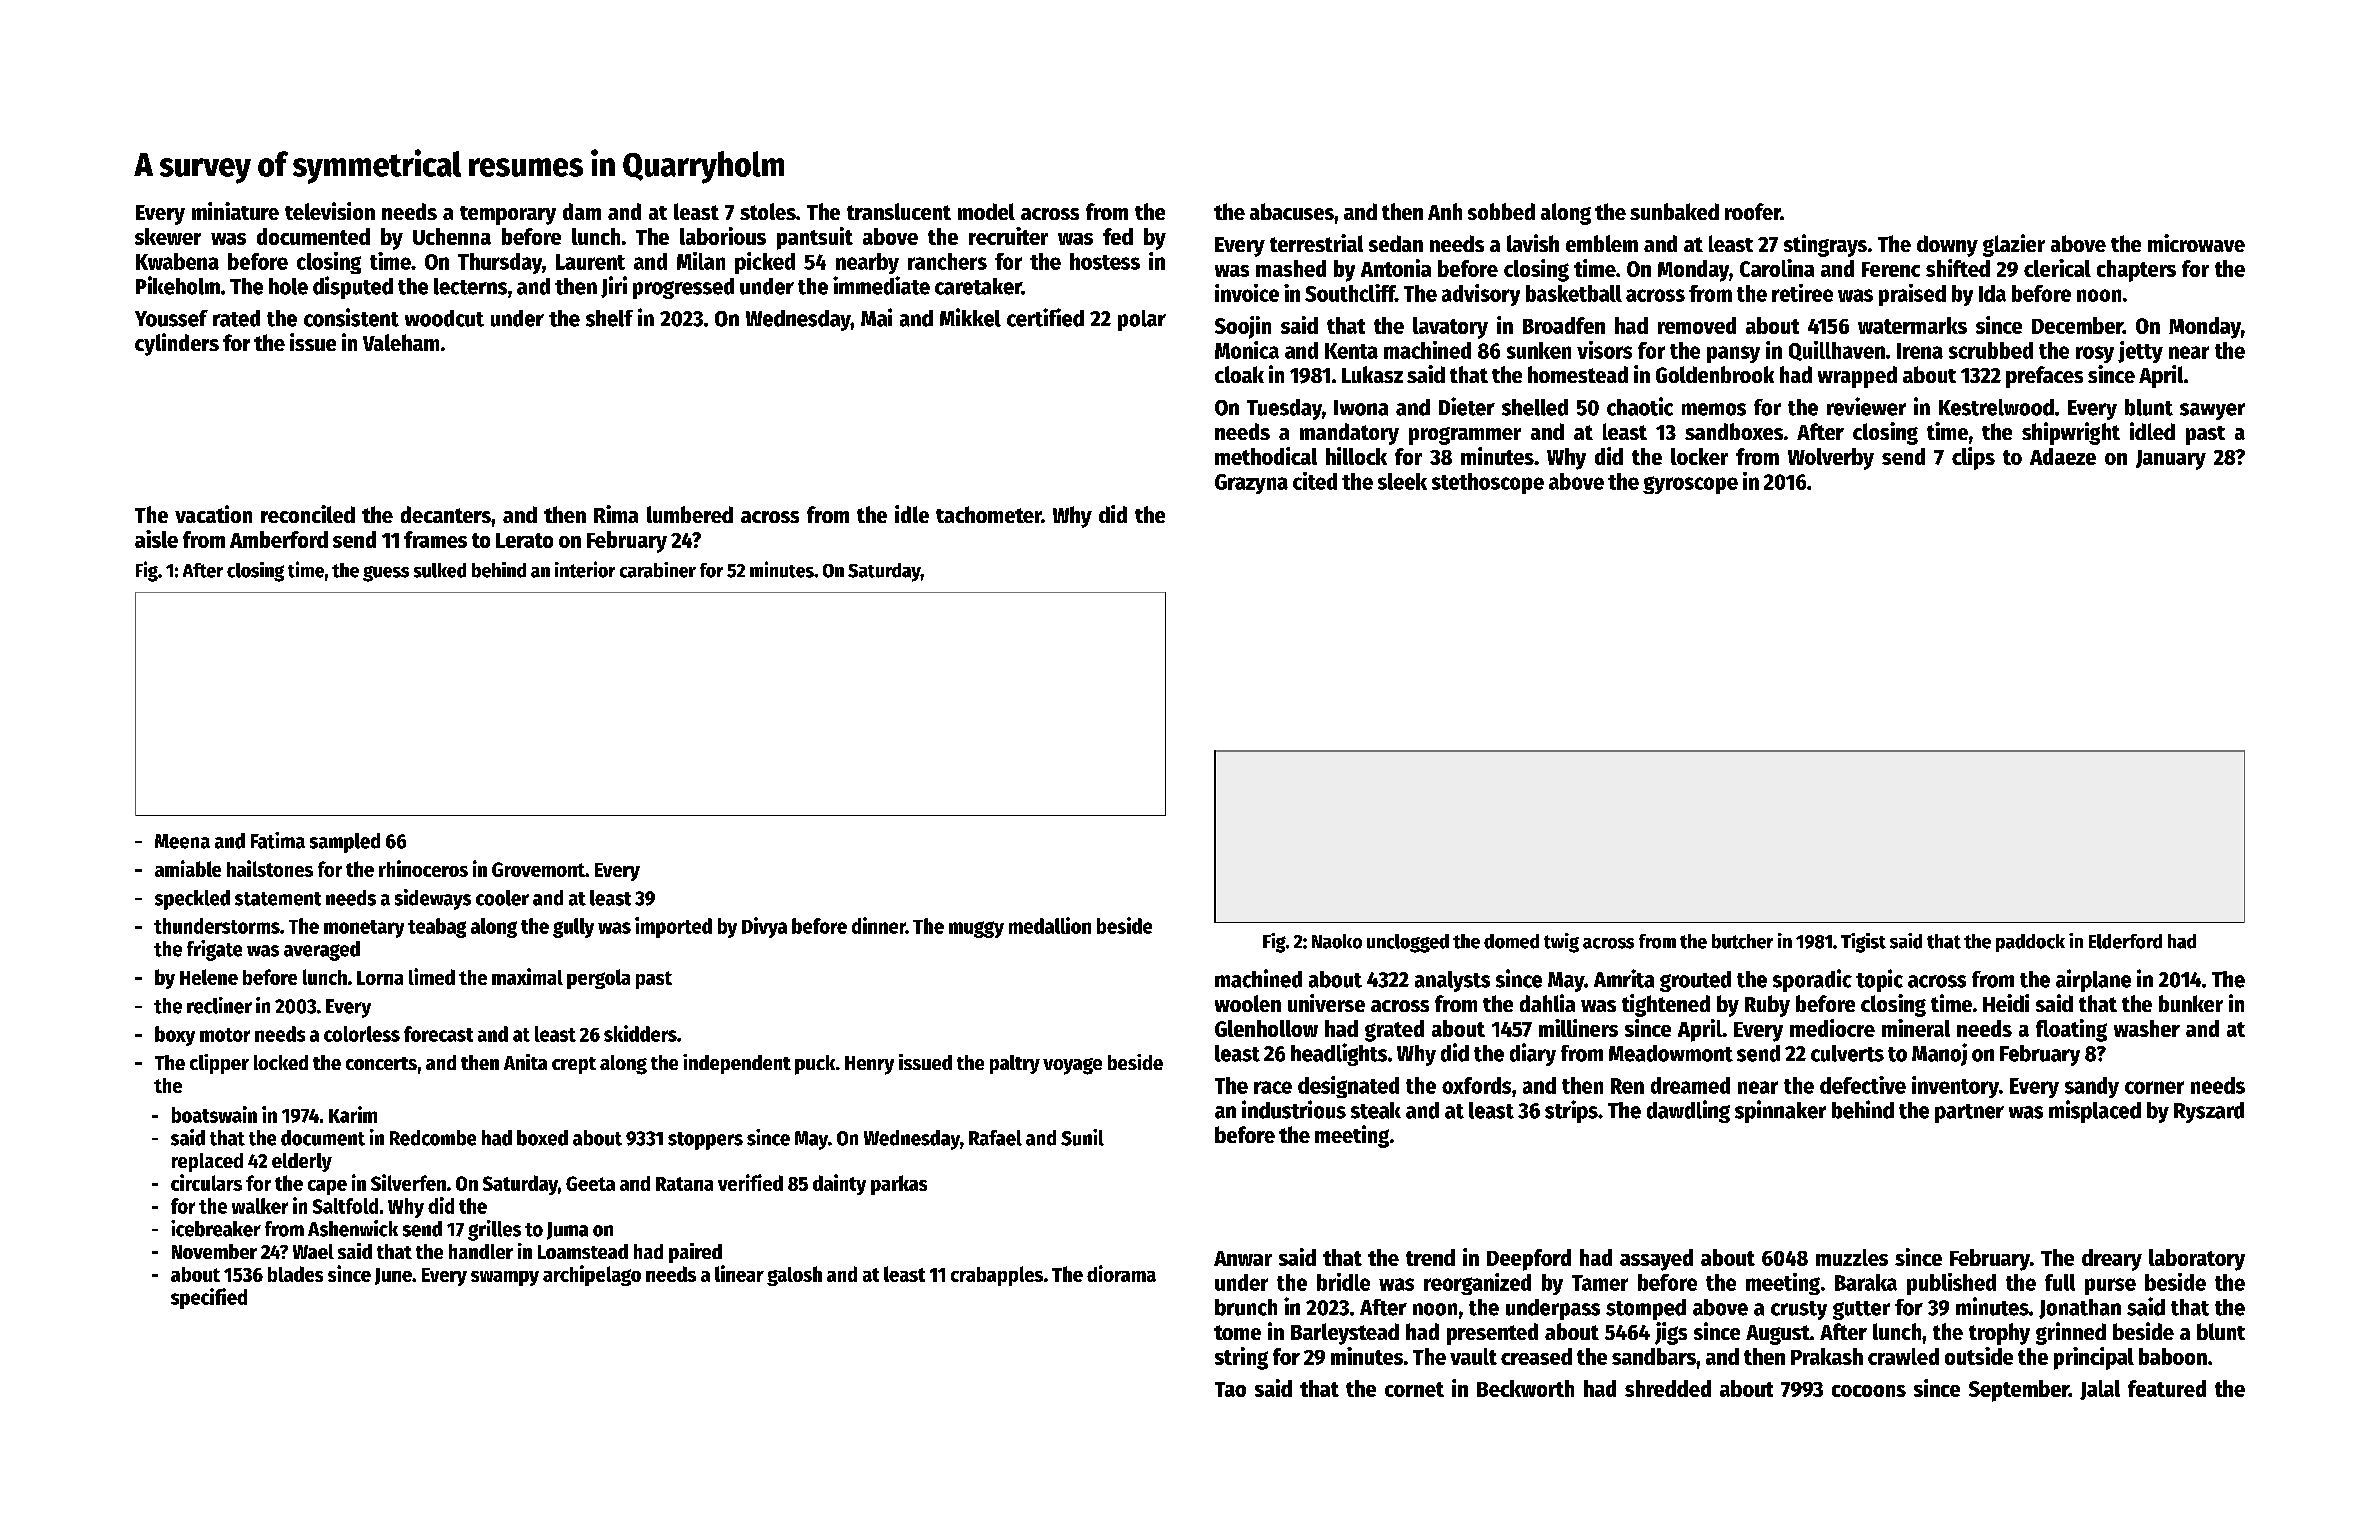 The width and height of the screenshot is (2380, 1540). What do you see at coordinates (1578, 374) in the screenshot?
I see `homestead` at bounding box center [1578, 374].
